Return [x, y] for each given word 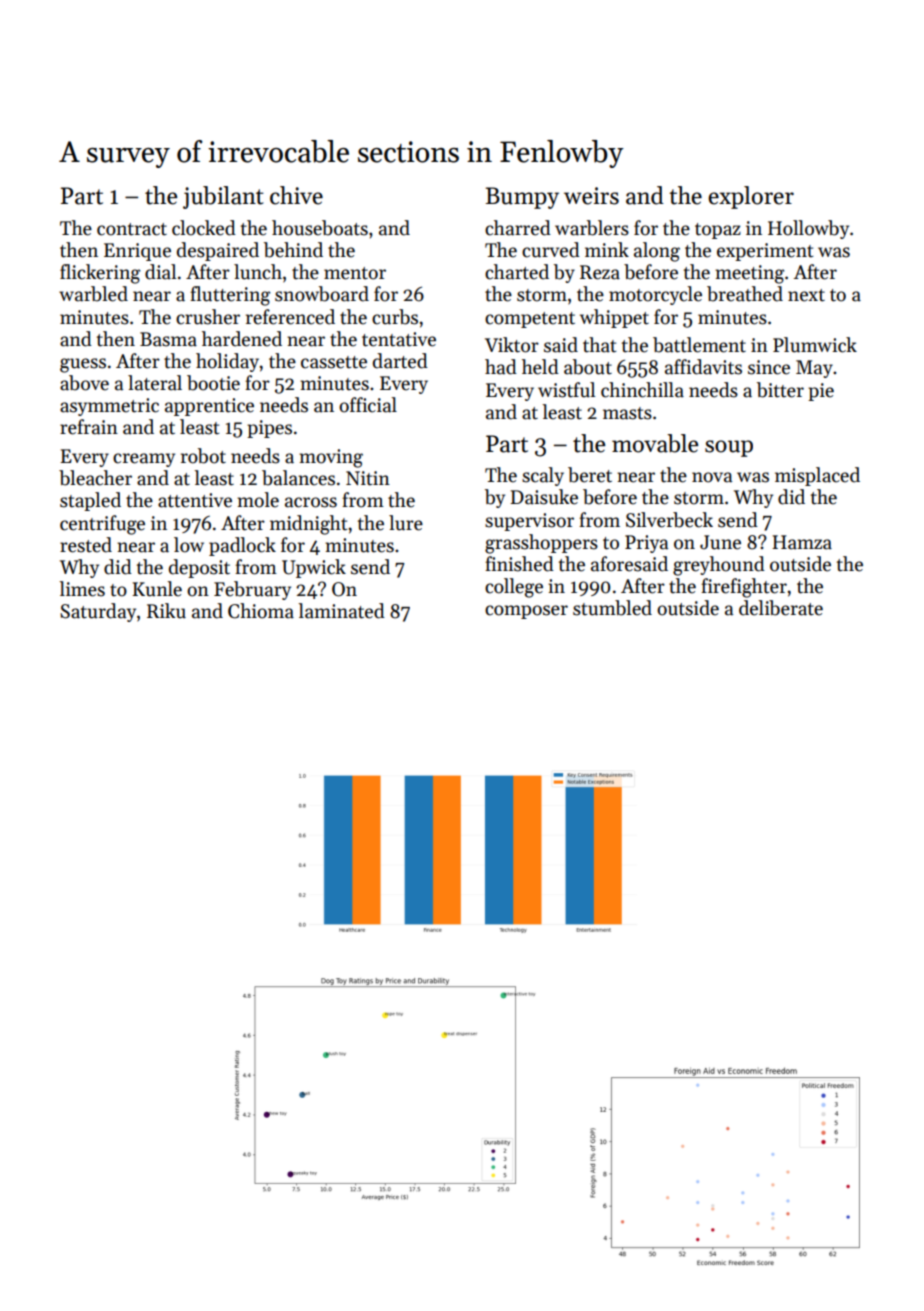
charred [518, 228]
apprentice [209, 407]
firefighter [744, 588]
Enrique [137, 252]
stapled [90, 501]
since [769, 367]
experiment [765, 252]
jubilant [223, 197]
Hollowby [808, 229]
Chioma [261, 611]
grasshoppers [541, 544]
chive [296, 195]
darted [400, 361]
